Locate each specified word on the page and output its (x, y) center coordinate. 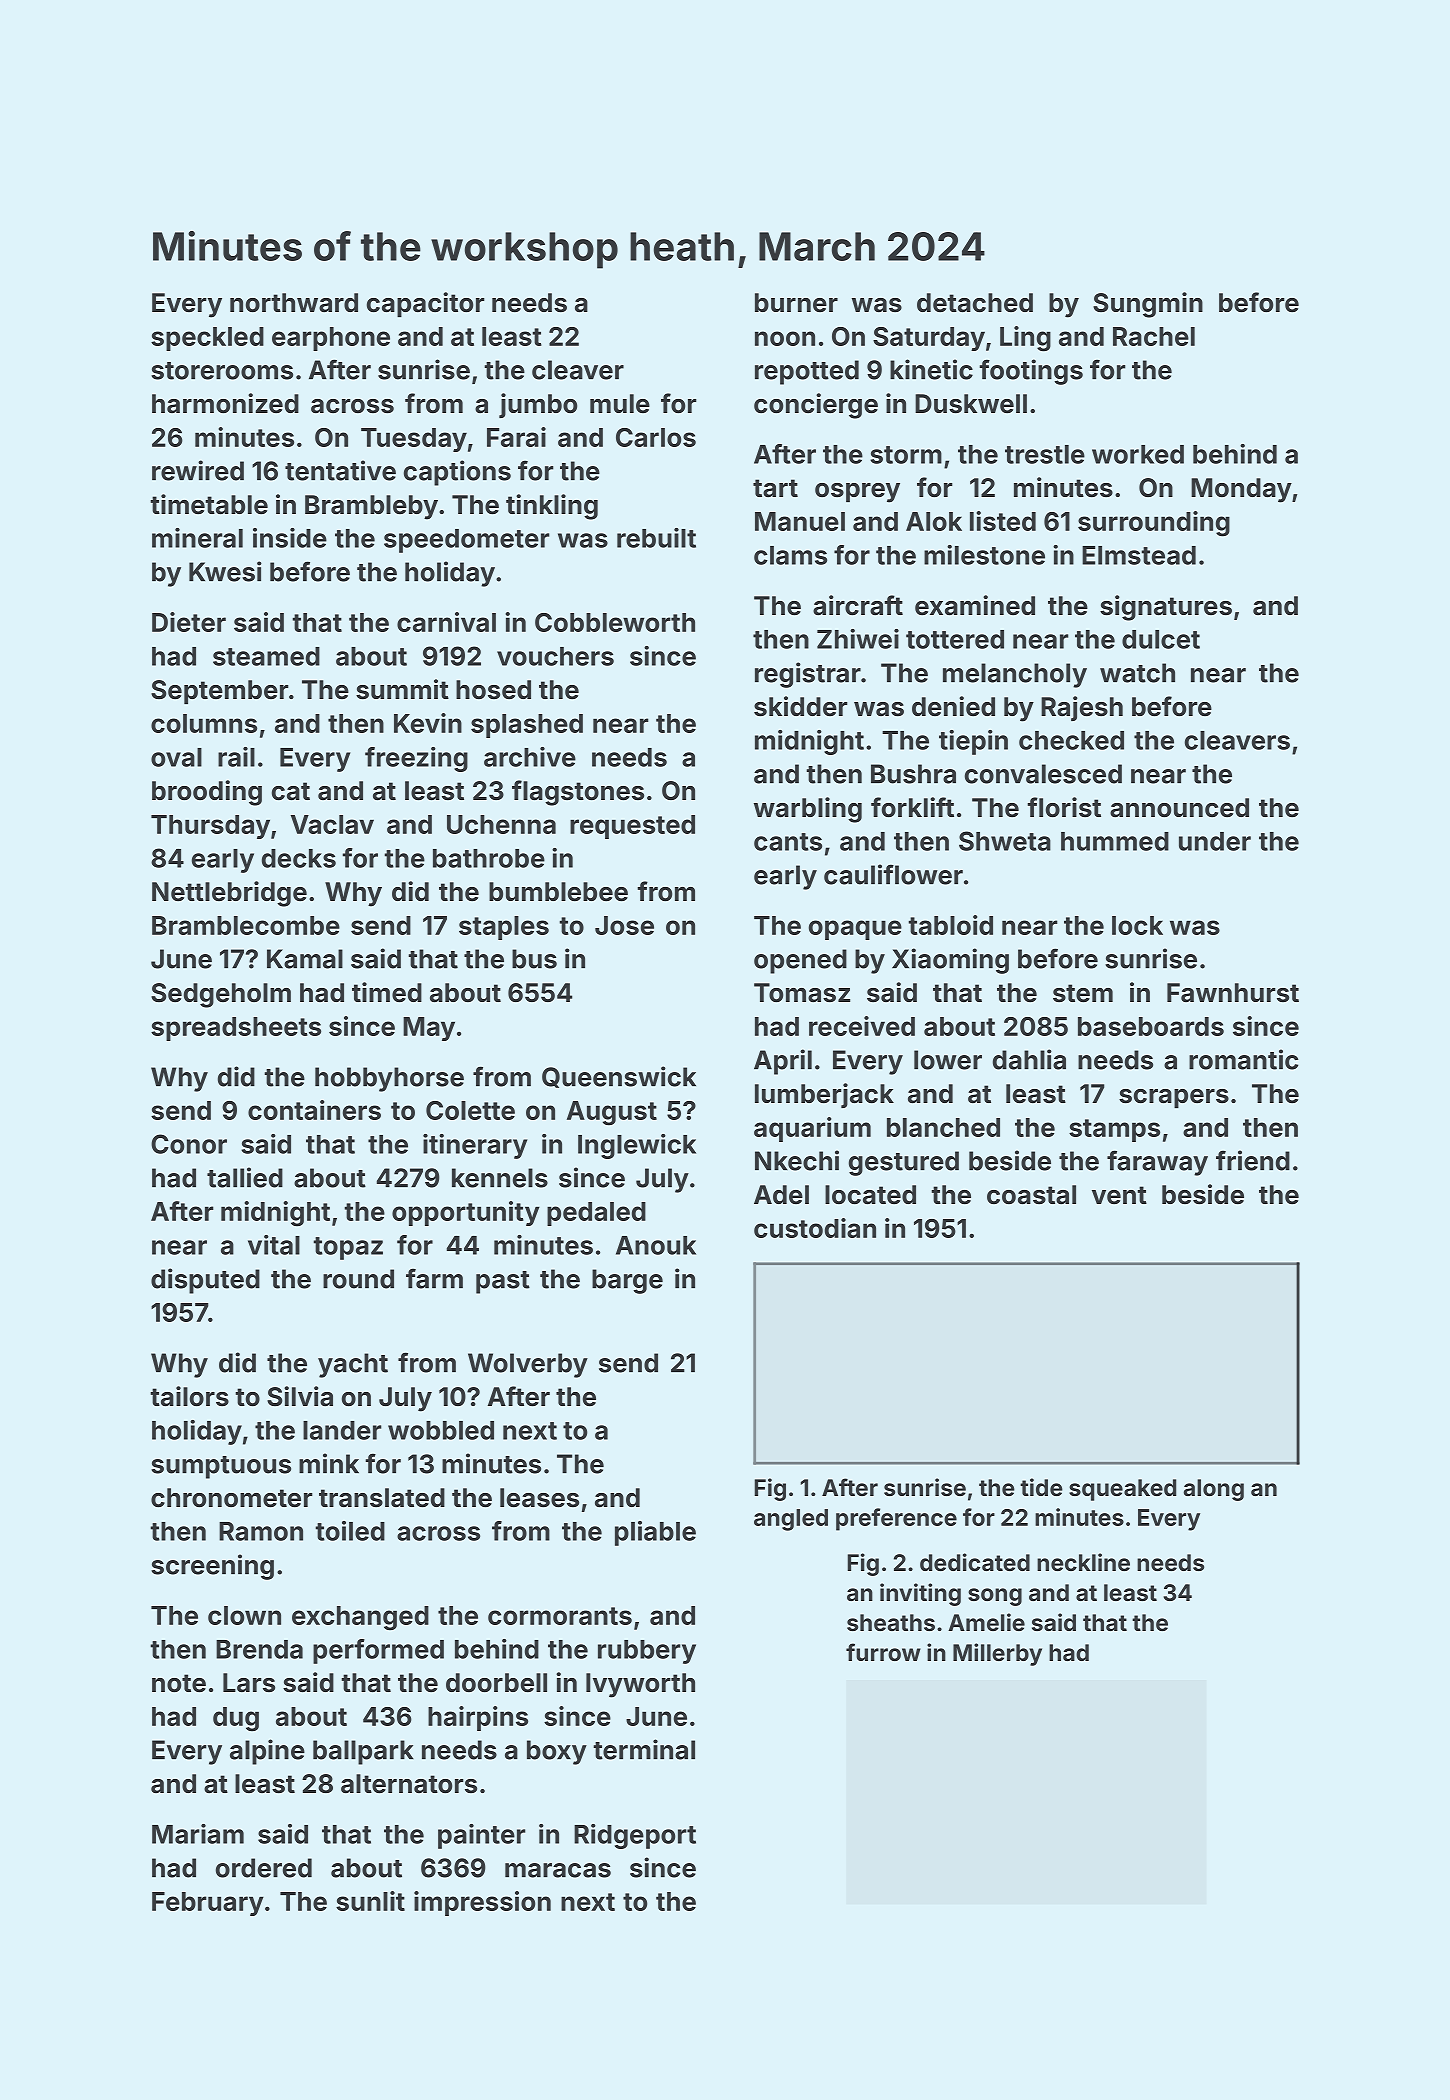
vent (1119, 1195)
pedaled (596, 1214)
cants (788, 842)
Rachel (1154, 336)
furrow (883, 1652)
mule (620, 404)
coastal (1031, 1195)
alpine (267, 1752)
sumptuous (221, 1467)
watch (1137, 673)
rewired (198, 470)
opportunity (466, 1213)
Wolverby (528, 1365)
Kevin (428, 723)
